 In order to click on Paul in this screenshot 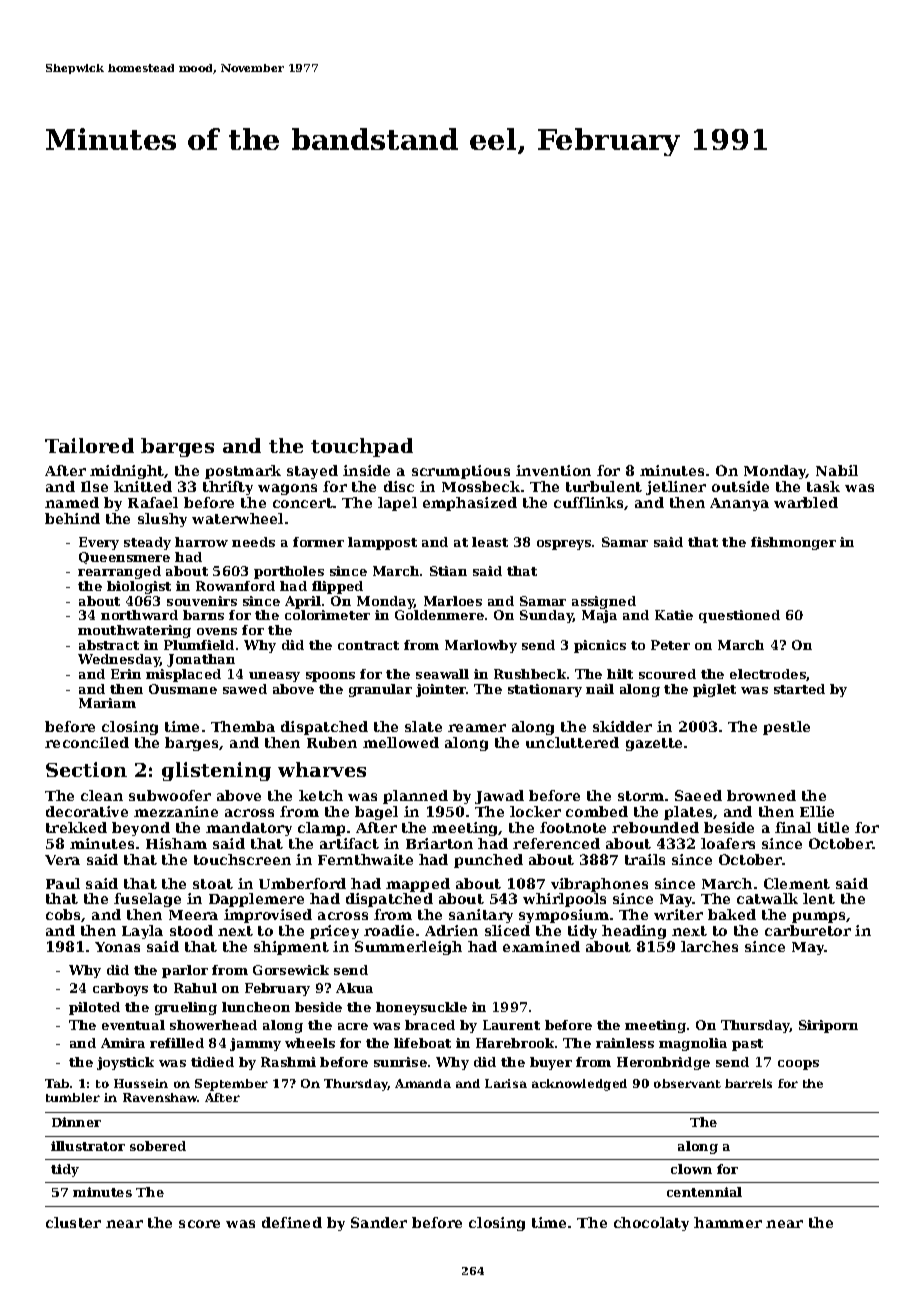, I will do `click(63, 883)`.
